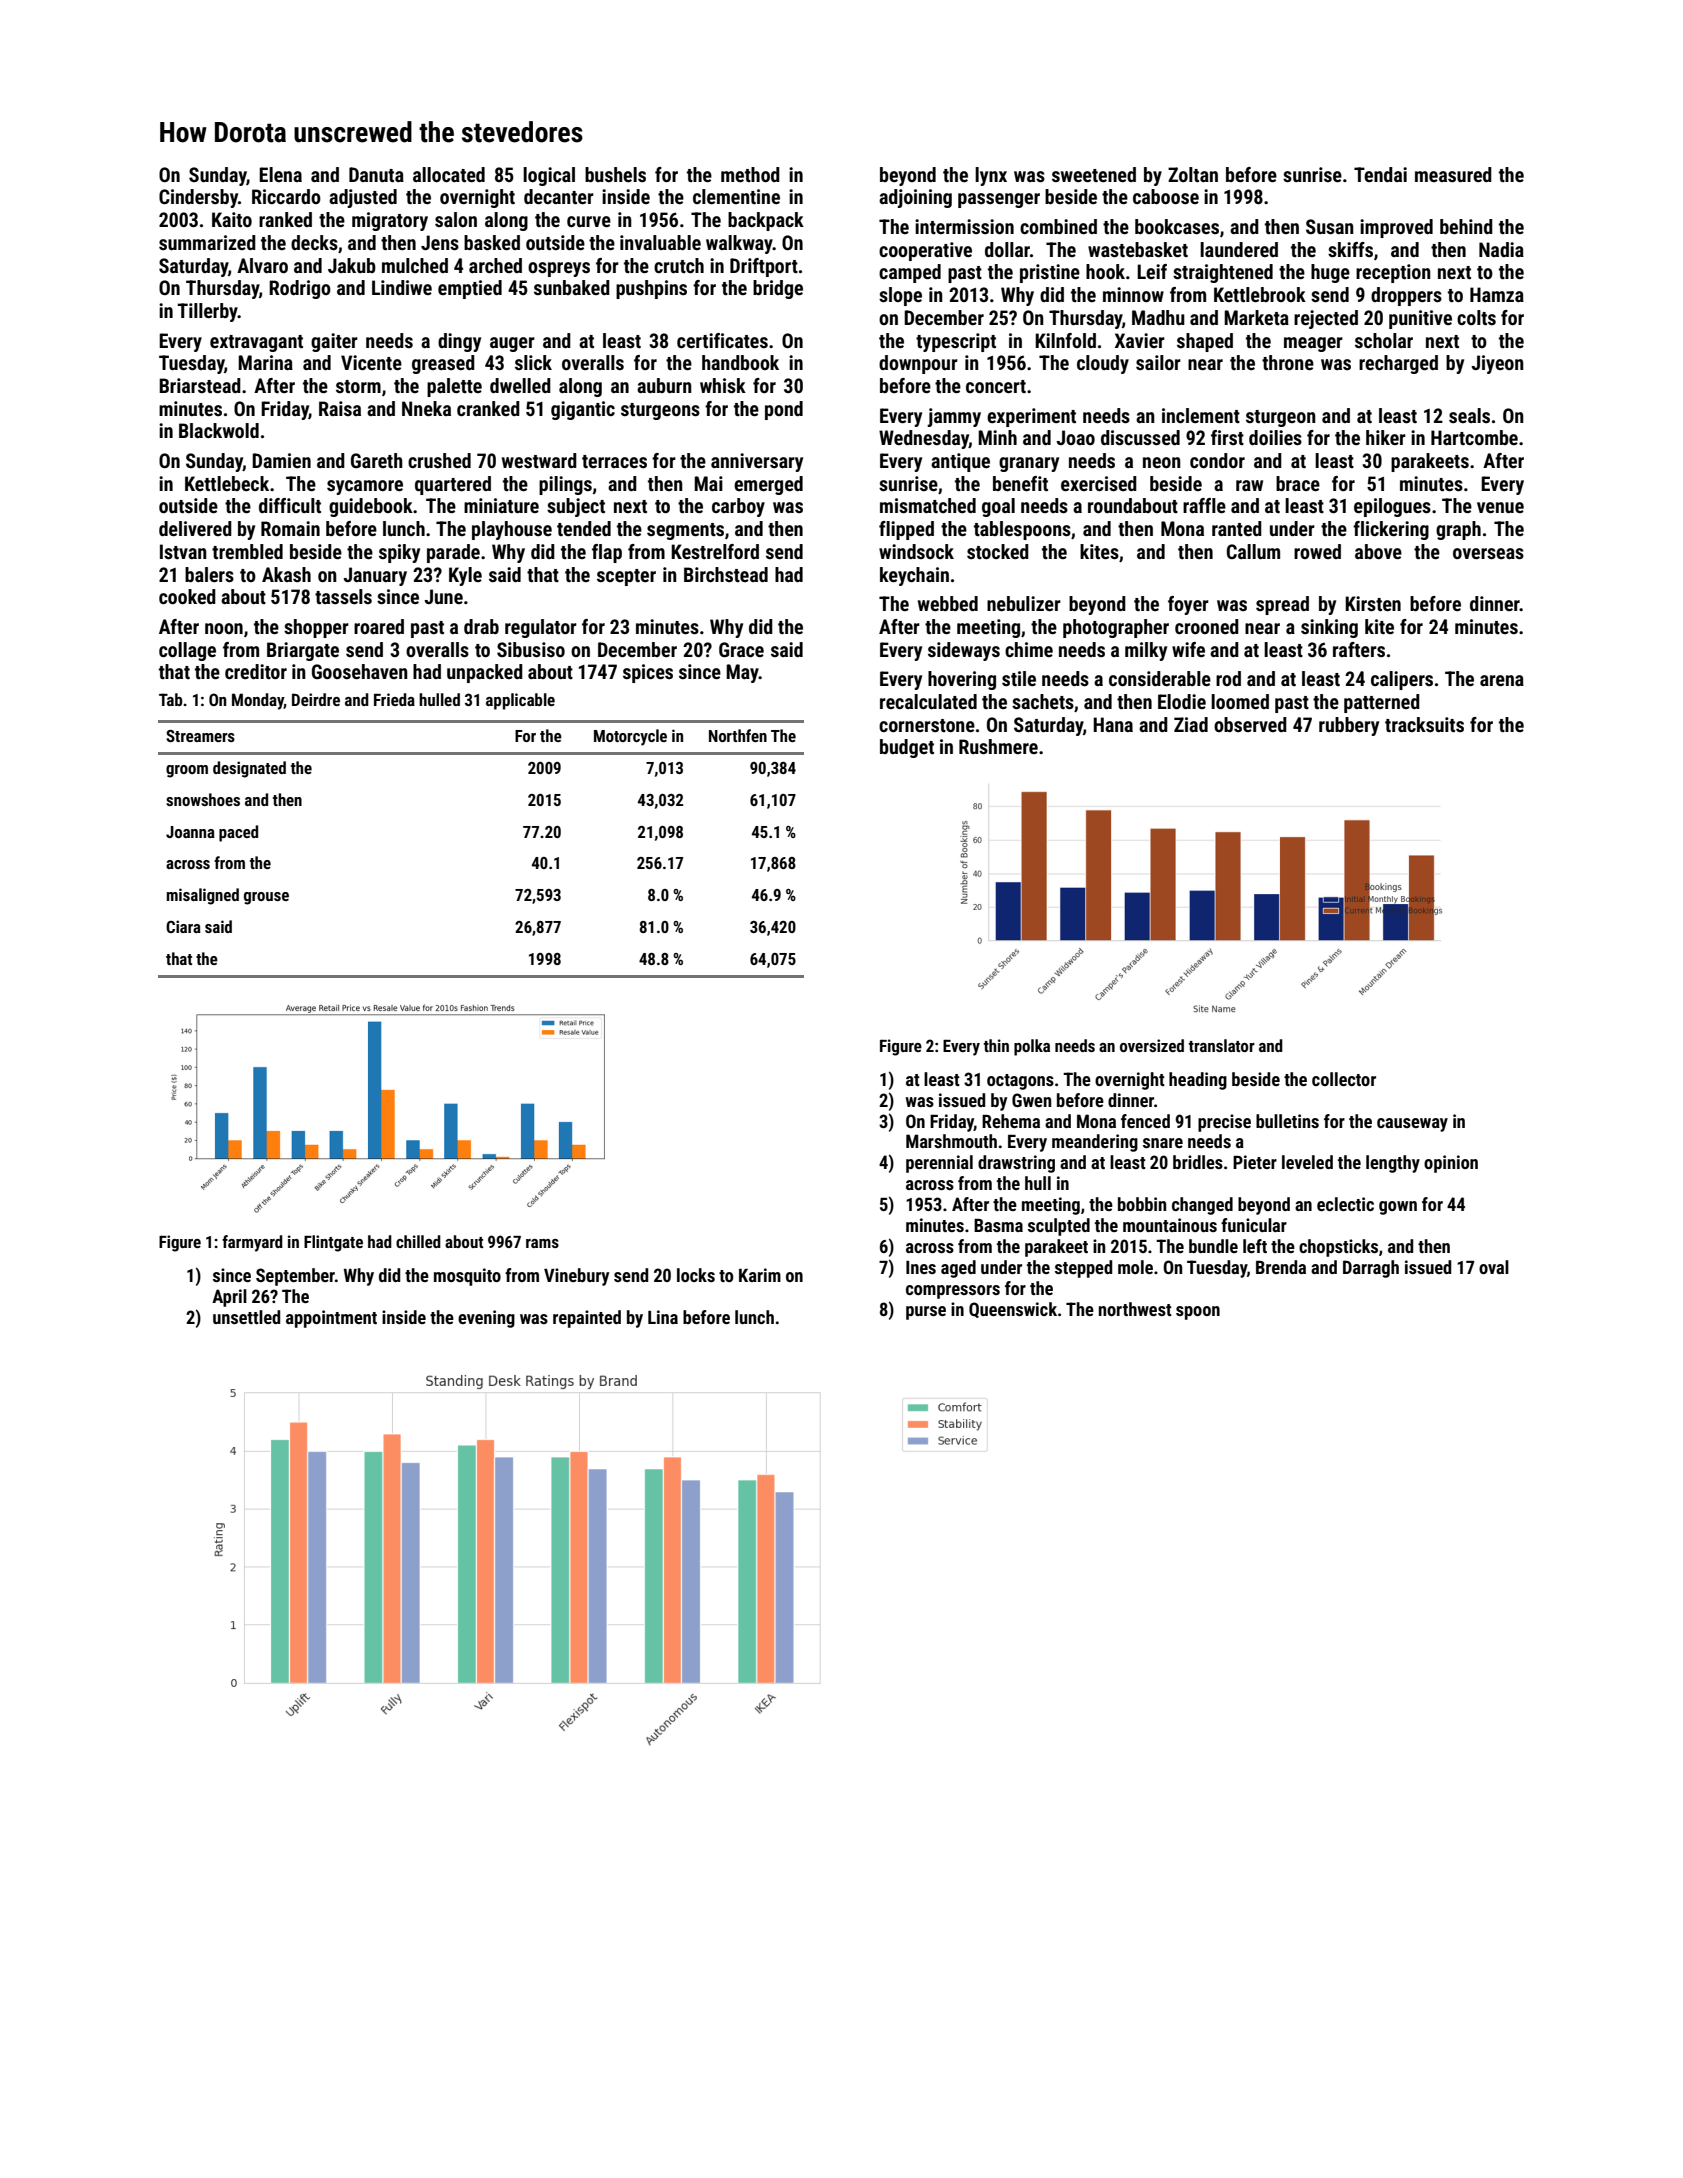  I want to click on measured, so click(1453, 174).
